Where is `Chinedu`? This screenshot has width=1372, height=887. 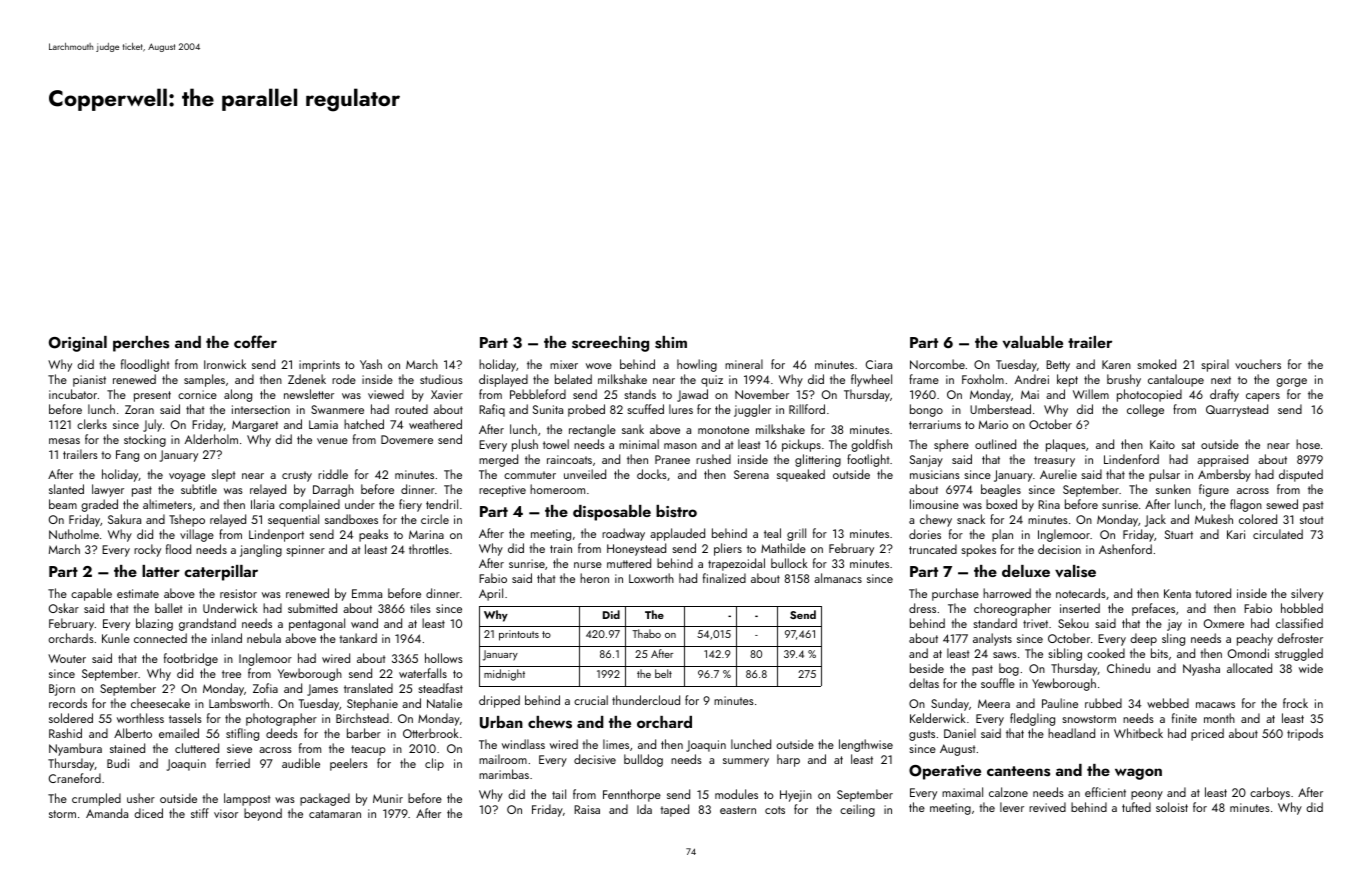 Chinedu is located at coordinates (1128, 668).
